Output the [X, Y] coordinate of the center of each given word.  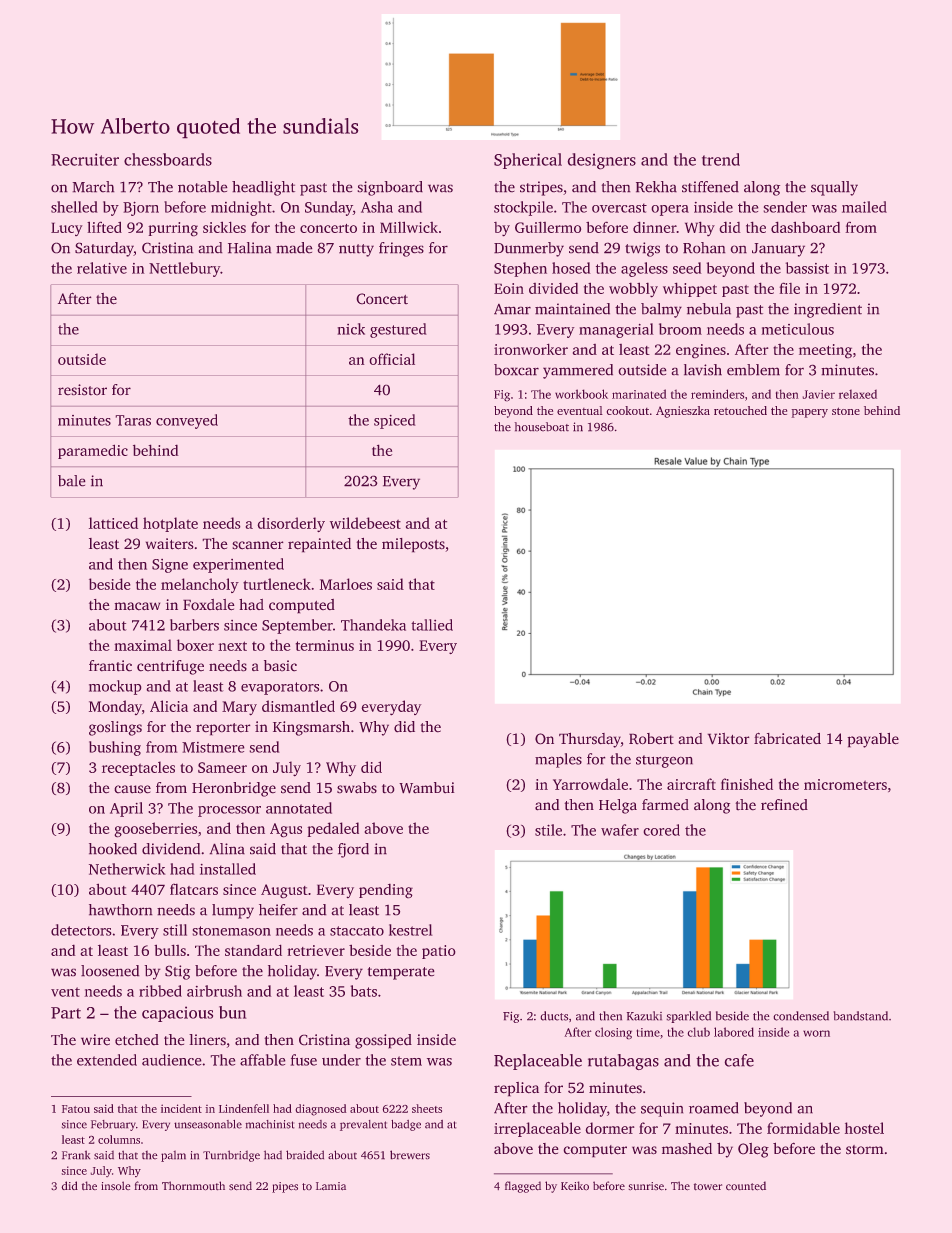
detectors [81, 930]
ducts [554, 1016]
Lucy [67, 229]
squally [834, 188]
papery [809, 413]
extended [107, 1060]
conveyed [187, 421]
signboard [390, 188]
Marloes [346, 584]
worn [816, 1033]
